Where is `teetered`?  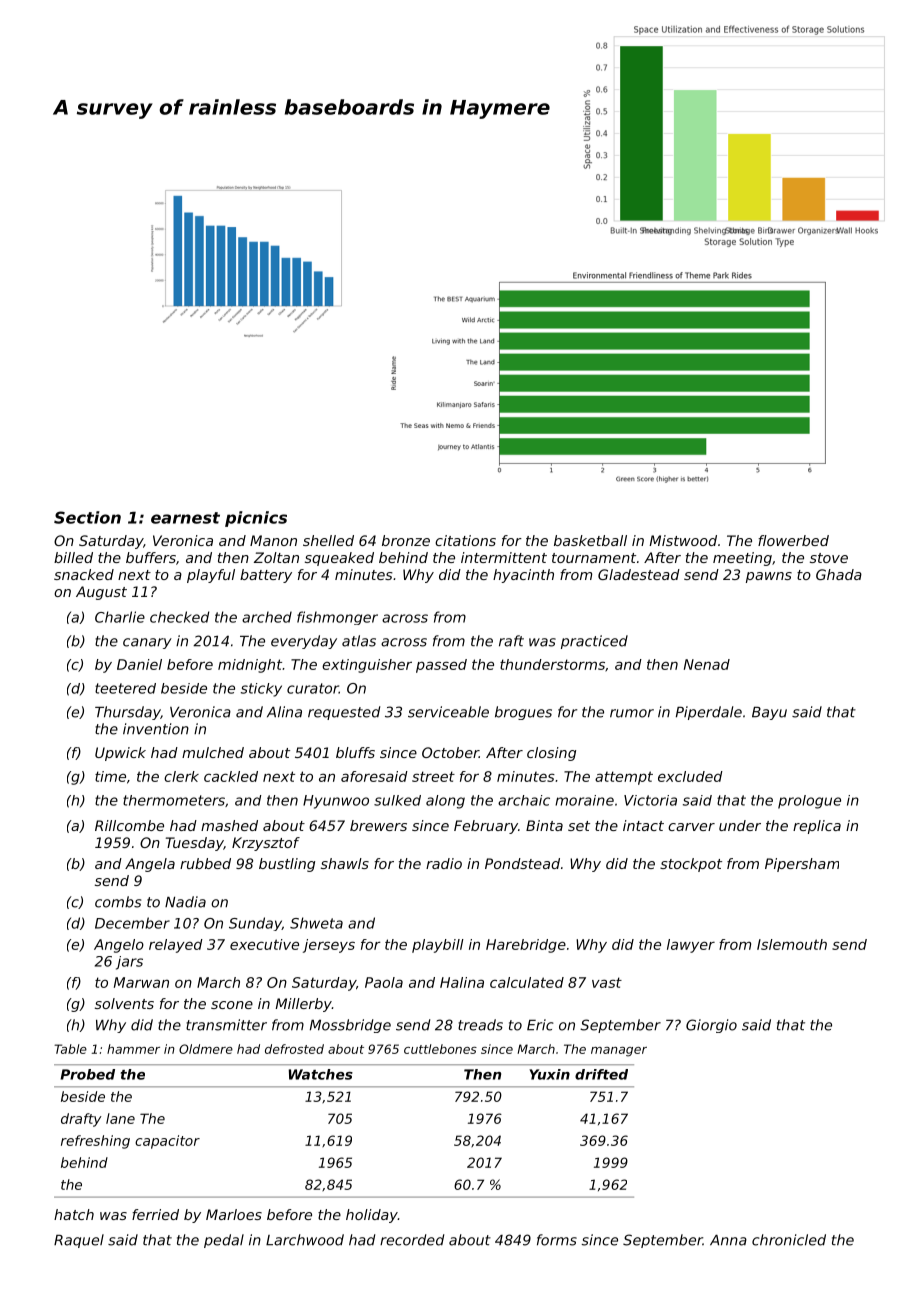 teetered is located at coordinates (125, 688).
